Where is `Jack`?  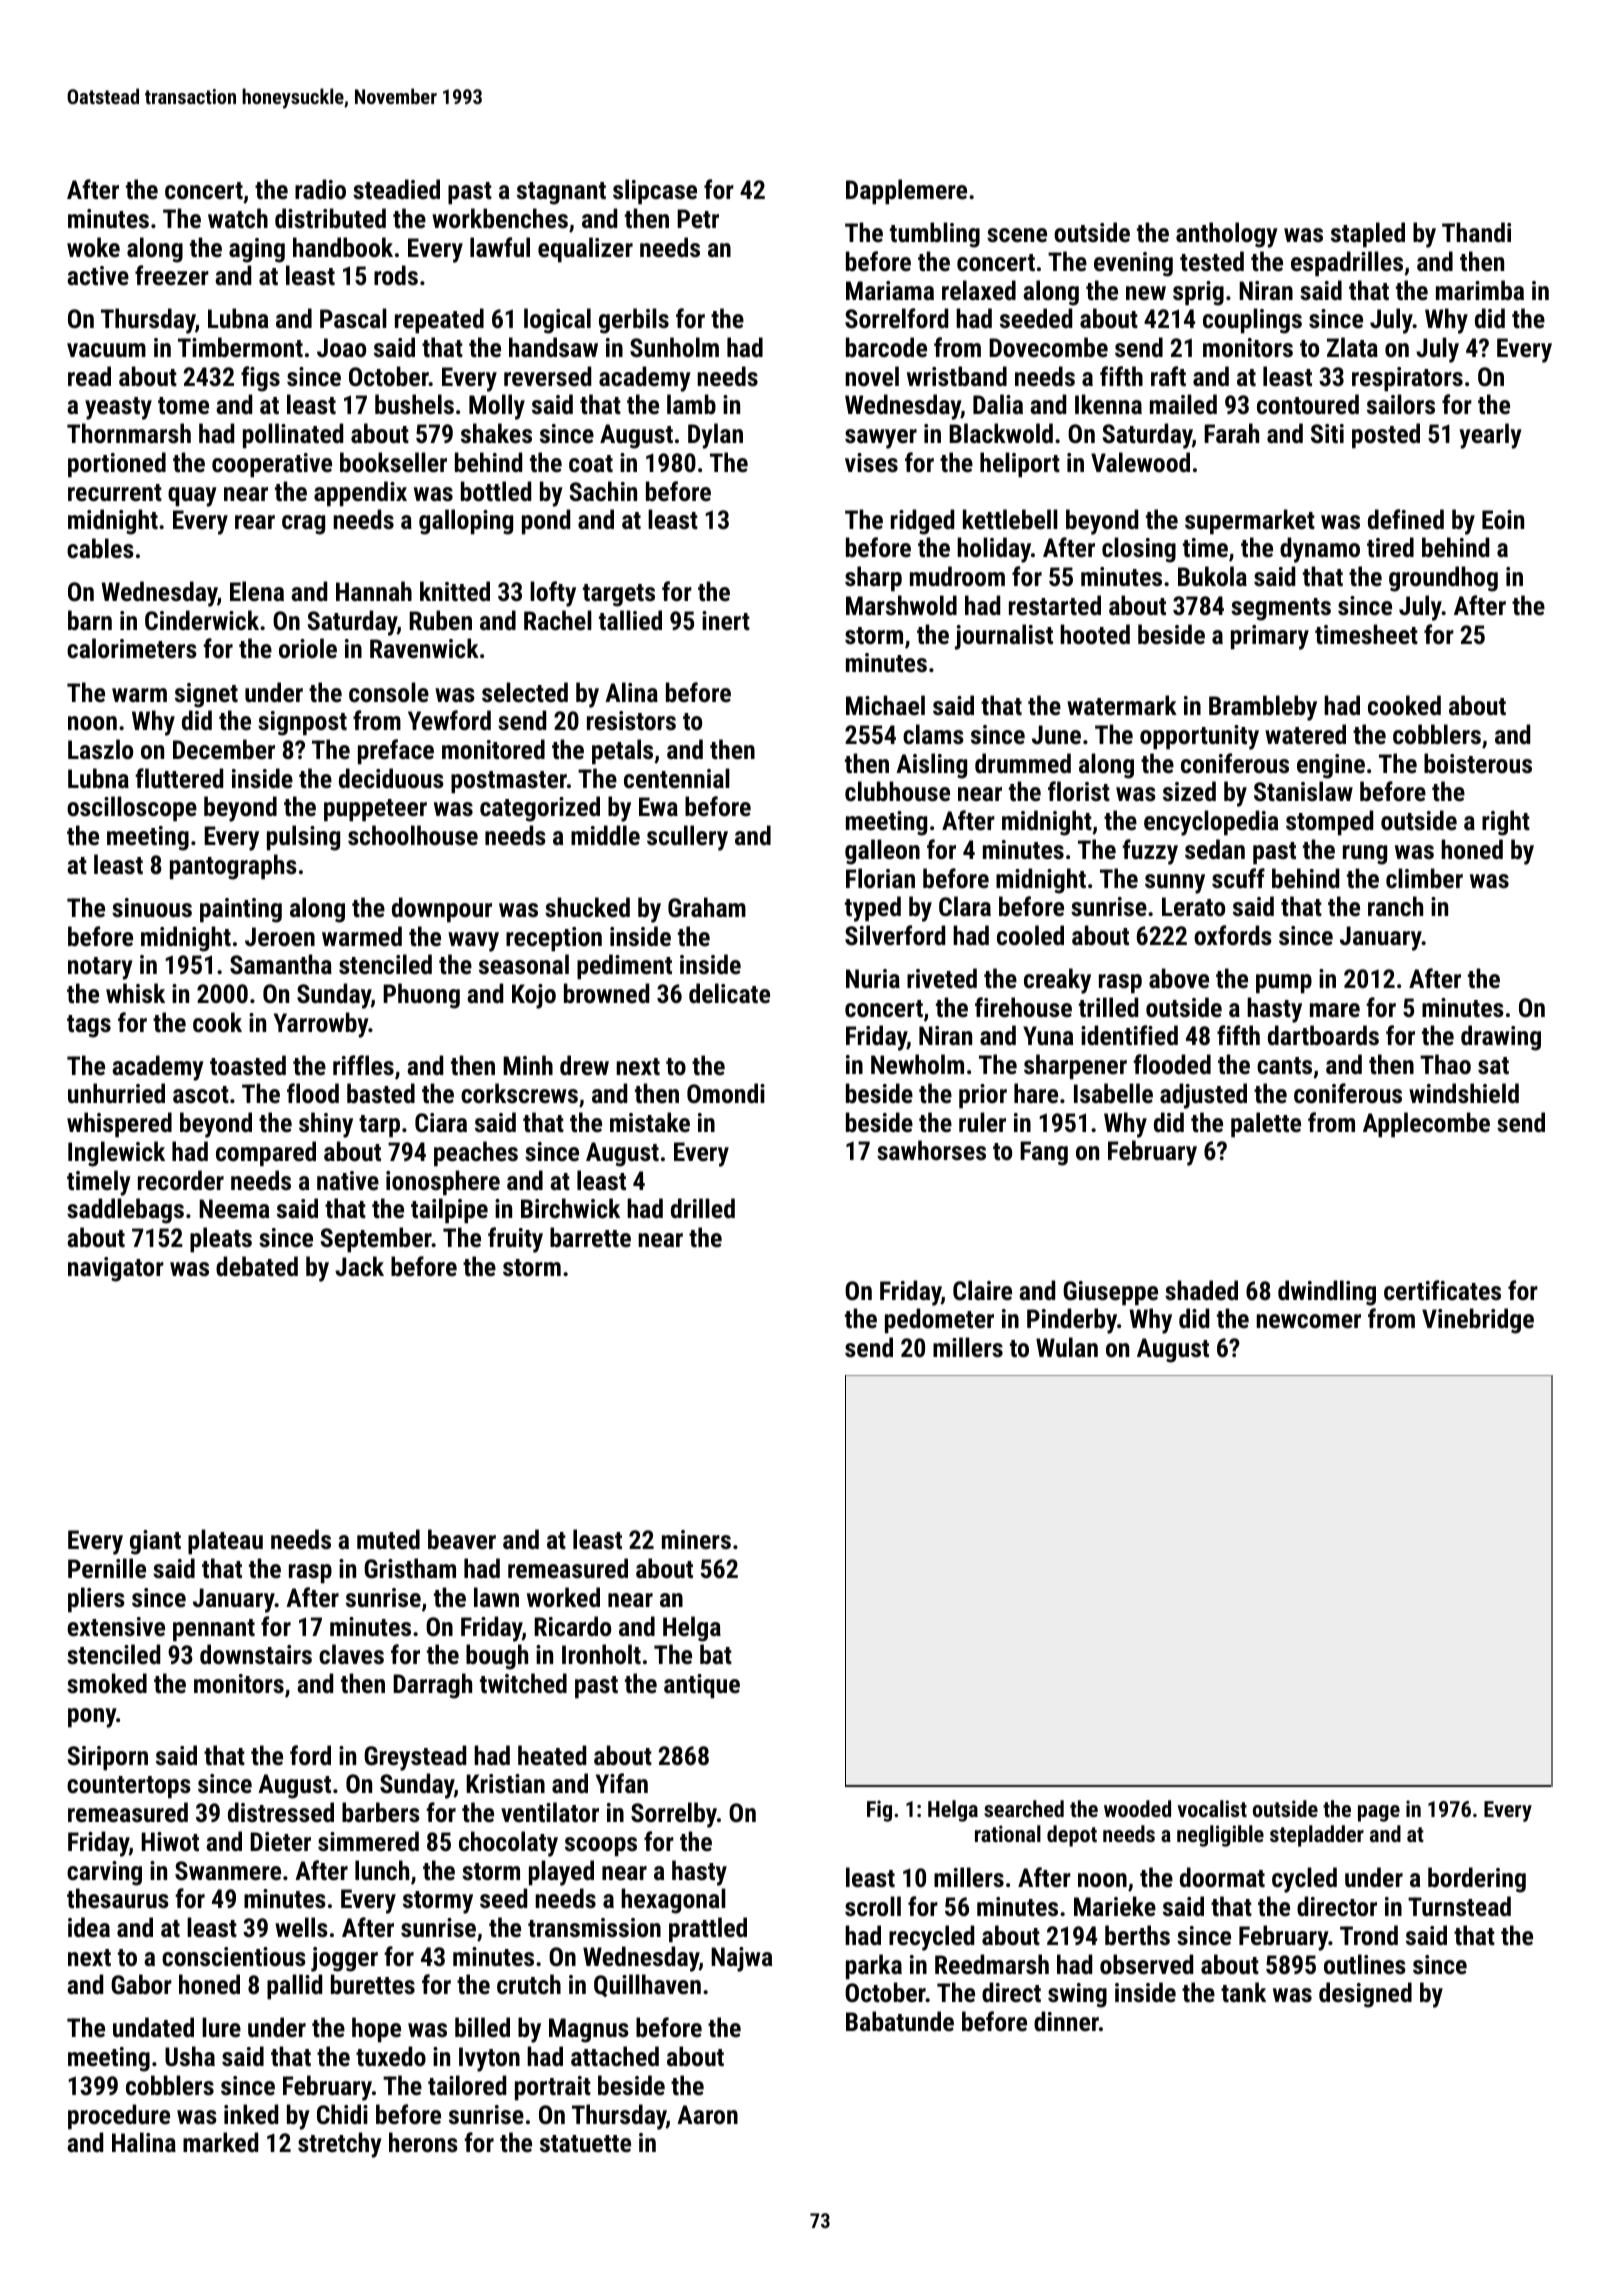 Jack is located at coordinates (359, 1266).
